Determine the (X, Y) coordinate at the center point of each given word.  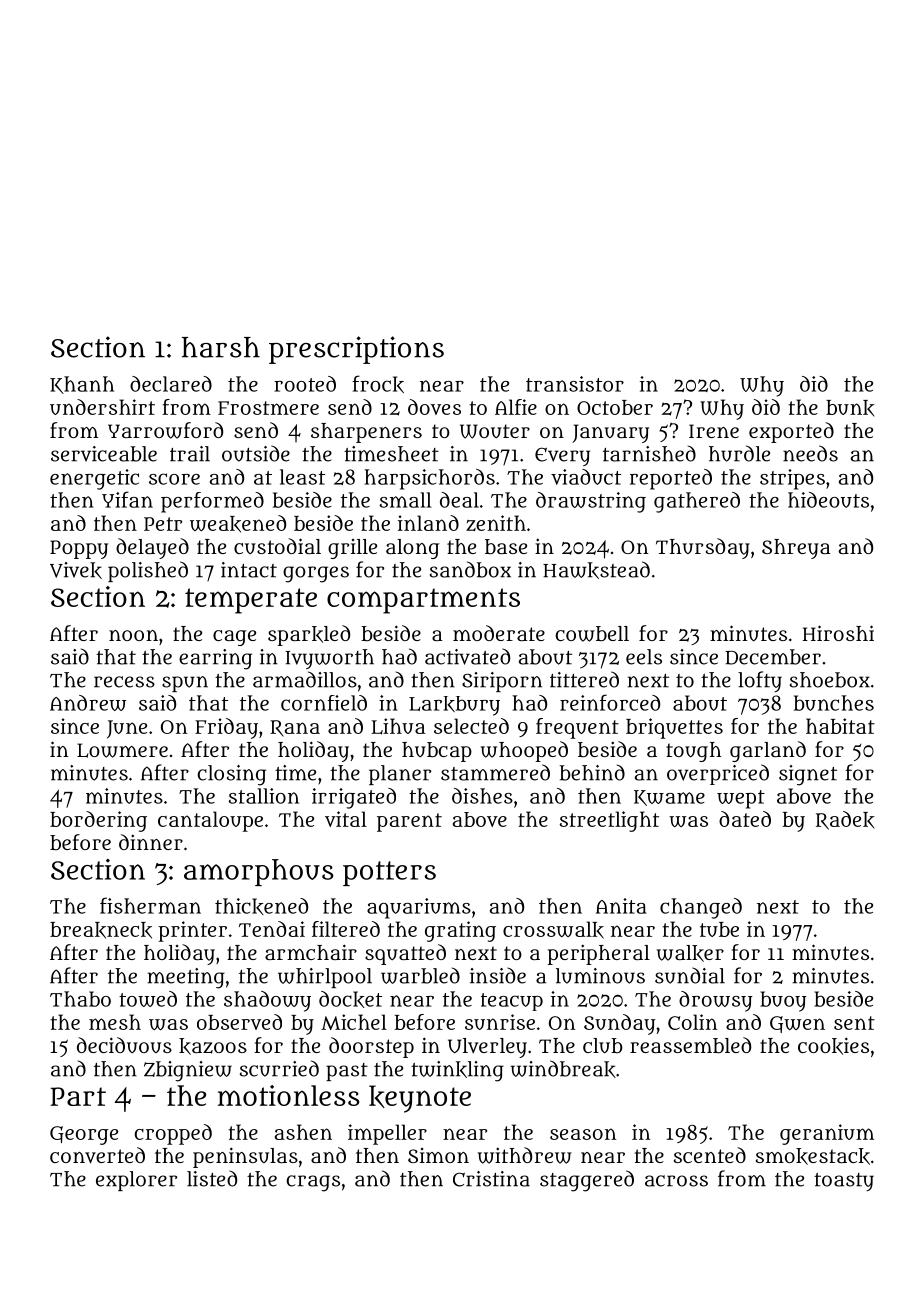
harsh (221, 347)
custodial (277, 546)
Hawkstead (596, 570)
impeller (387, 1134)
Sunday (620, 1024)
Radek (845, 820)
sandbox (470, 569)
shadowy (267, 1001)
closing (232, 775)
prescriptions (356, 350)
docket (350, 999)
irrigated (354, 798)
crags (313, 1183)
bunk (850, 408)
